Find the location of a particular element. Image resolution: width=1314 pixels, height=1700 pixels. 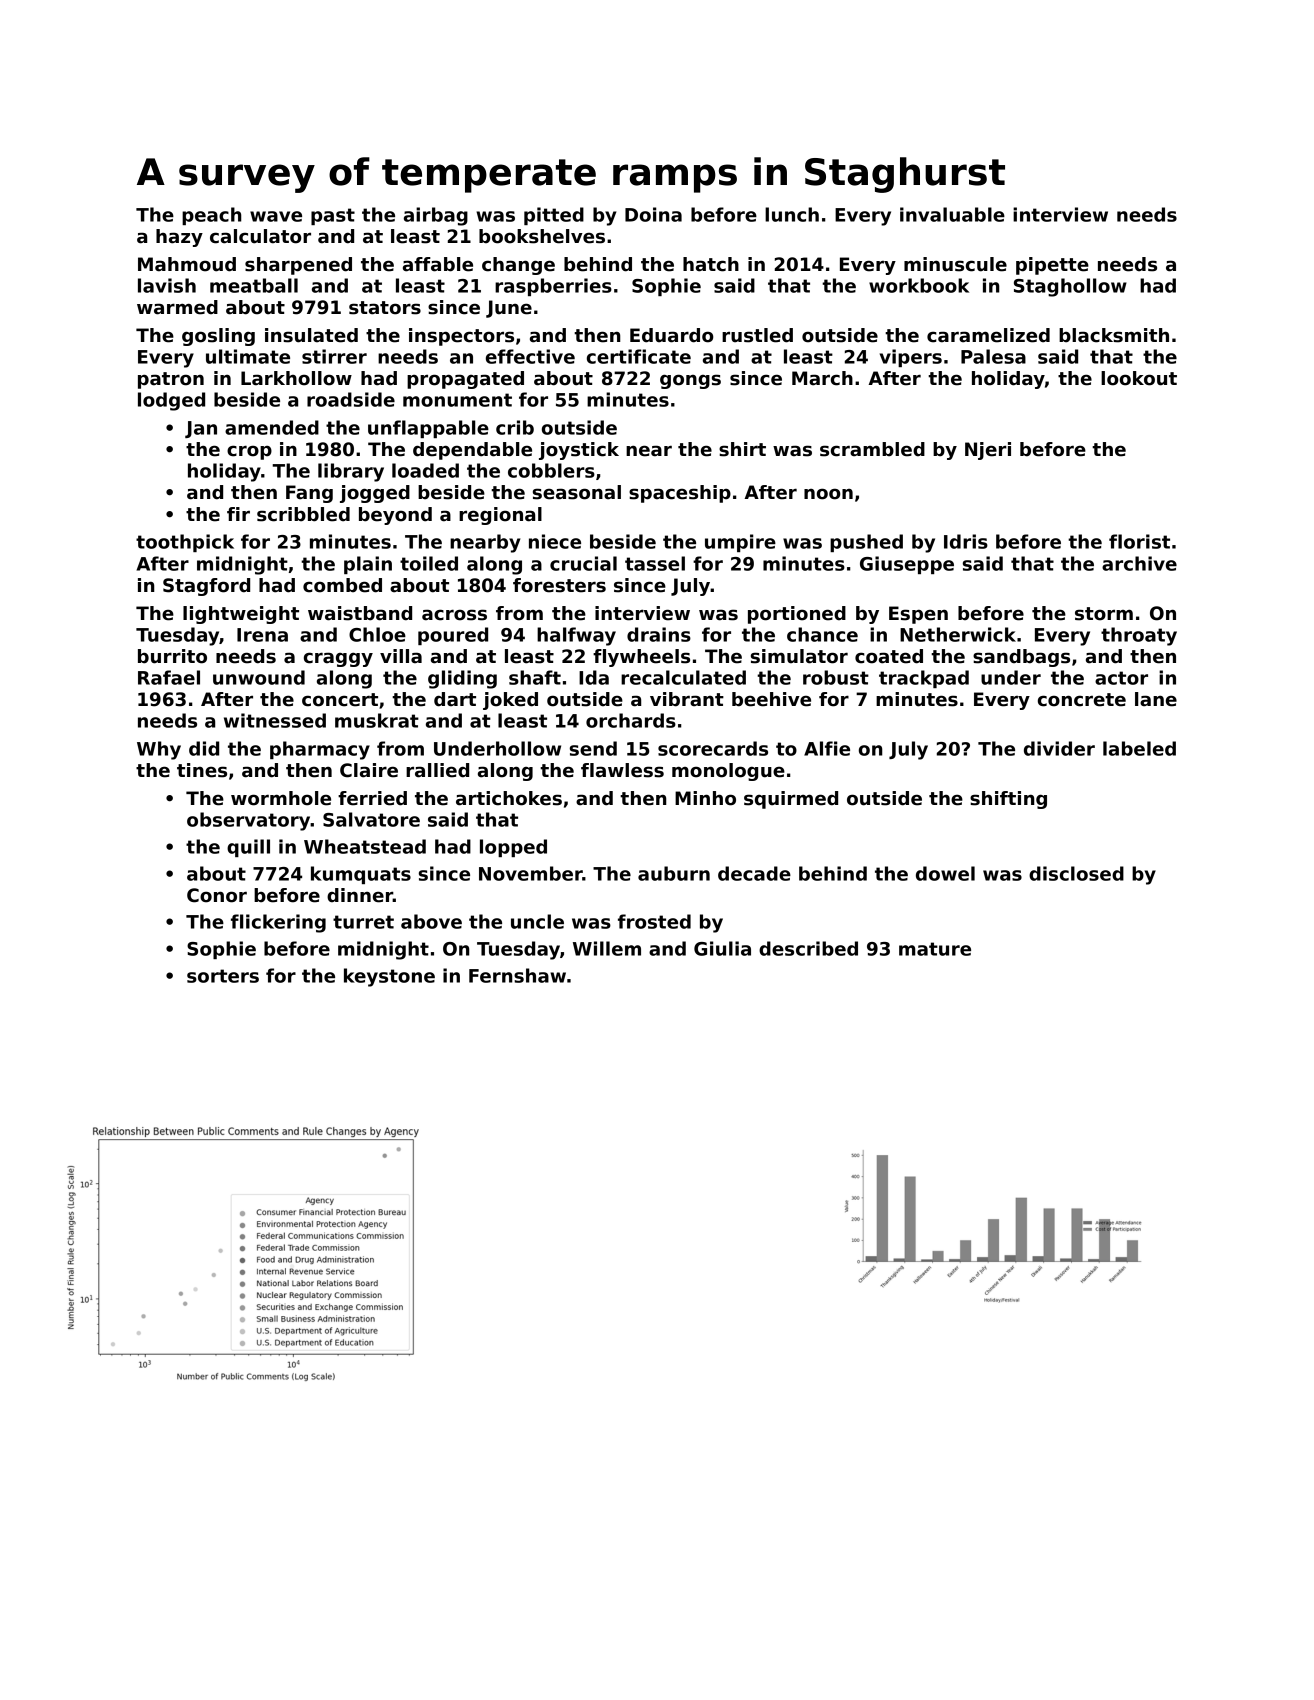

gongs is located at coordinates (690, 381).
